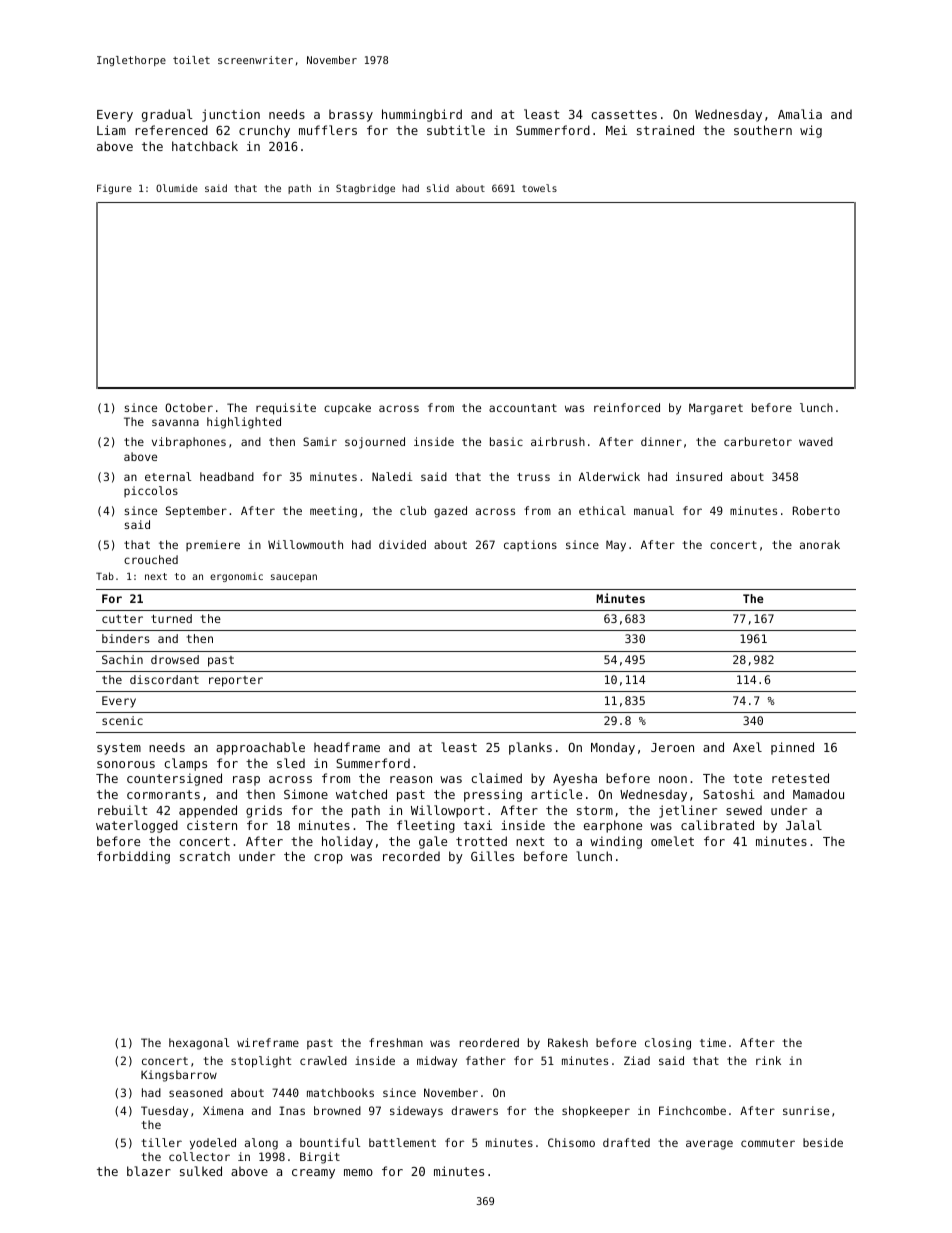 The width and height of the page is (952, 1233). What do you see at coordinates (422, 115) in the page?
I see `hummingbird` at bounding box center [422, 115].
